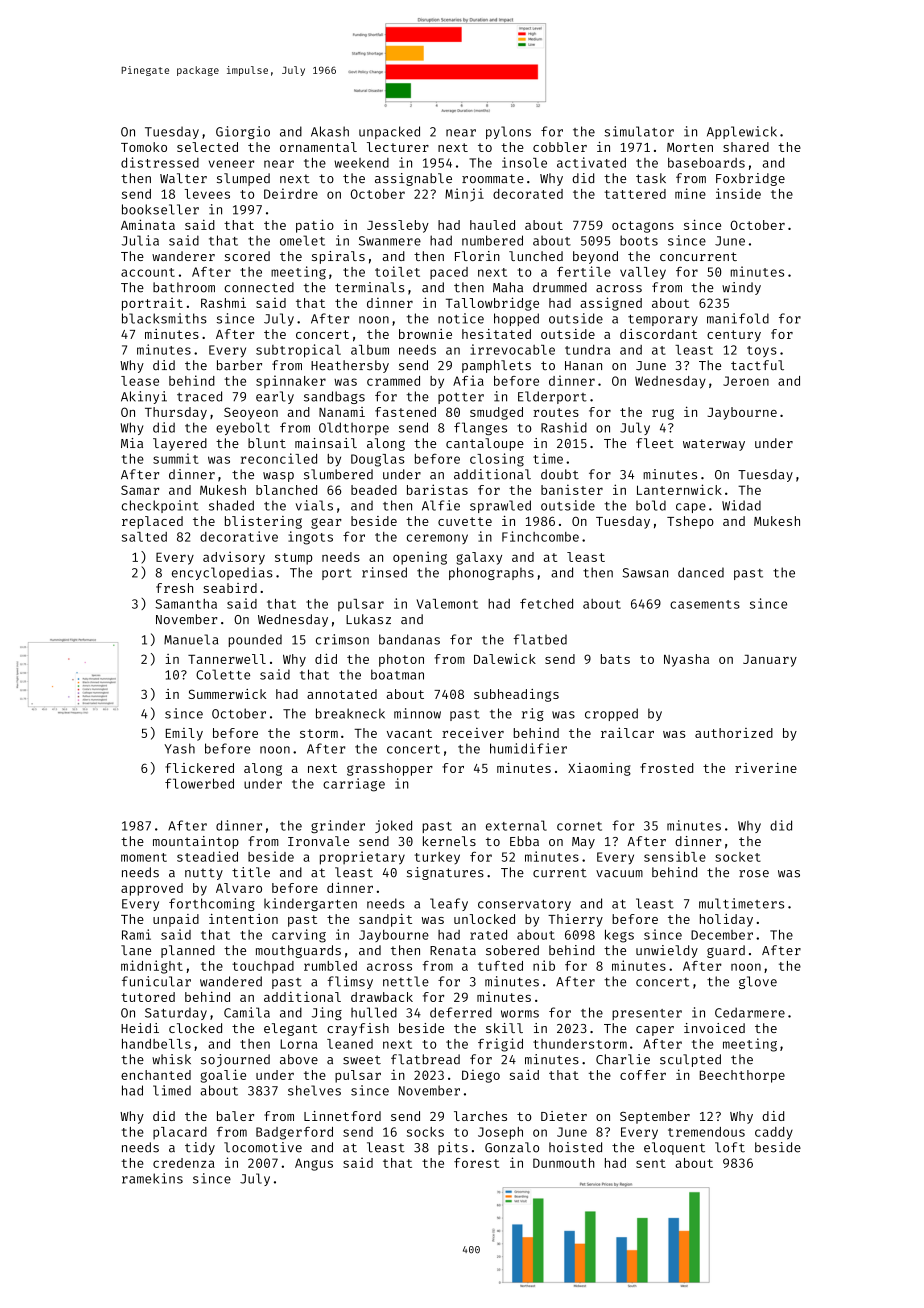  What do you see at coordinates (524, 905) in the document?
I see `conservatory` at bounding box center [524, 905].
